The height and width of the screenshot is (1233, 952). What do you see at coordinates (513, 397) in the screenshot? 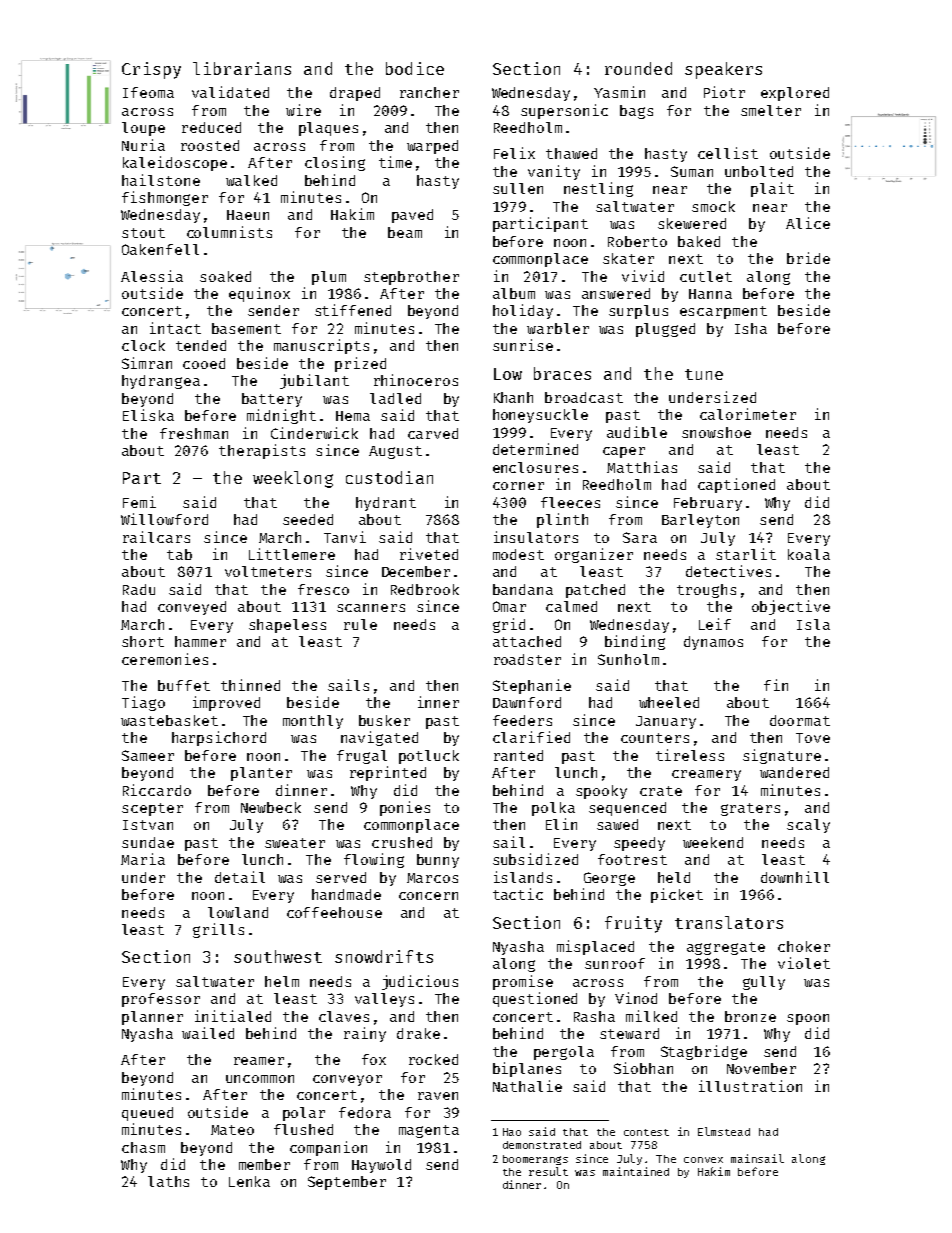
I see `Khanh` at bounding box center [513, 397].
